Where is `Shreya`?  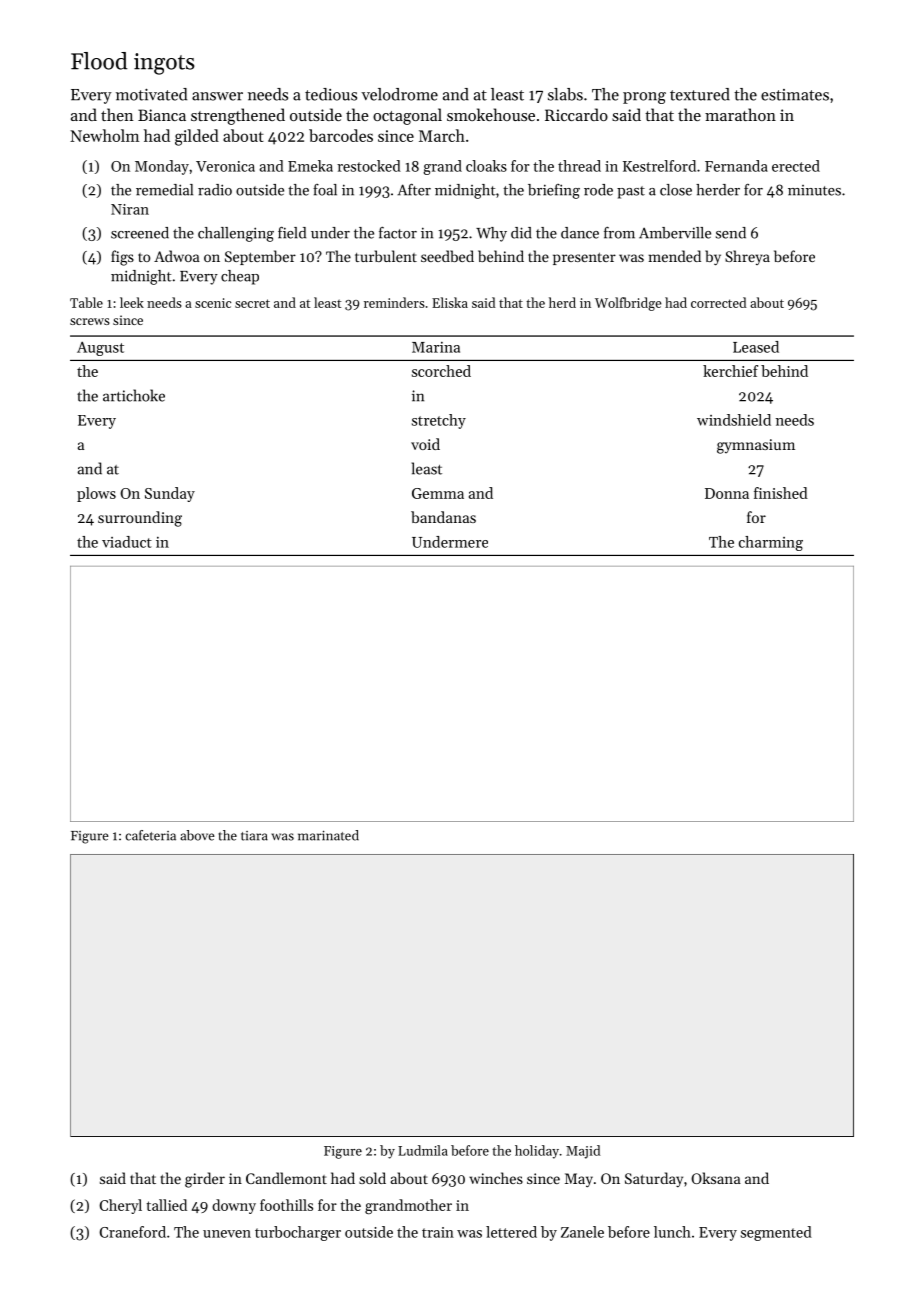
Shreya is located at coordinates (747, 257).
